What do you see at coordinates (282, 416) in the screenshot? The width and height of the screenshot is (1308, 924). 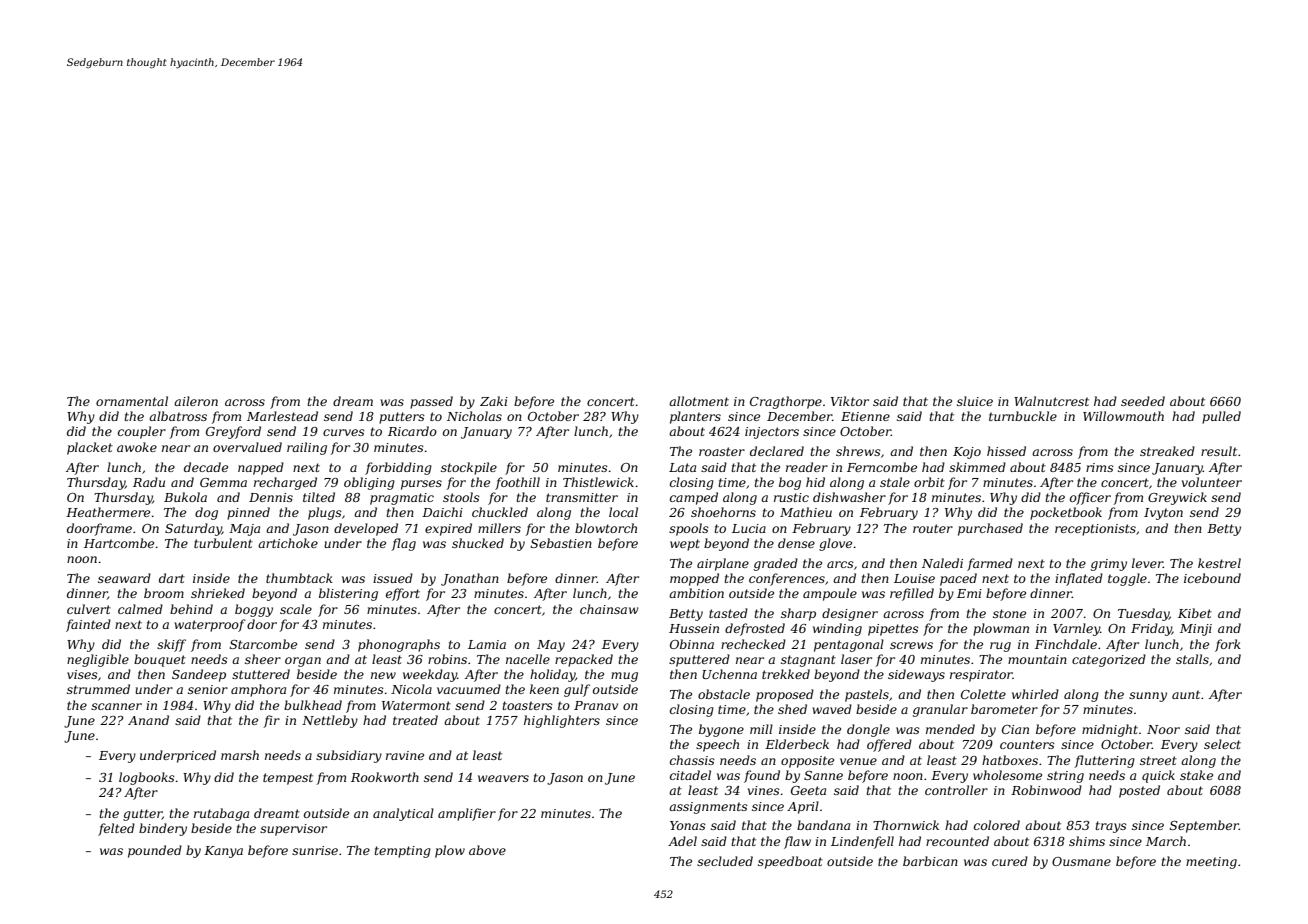 I see `Marlestead` at bounding box center [282, 416].
